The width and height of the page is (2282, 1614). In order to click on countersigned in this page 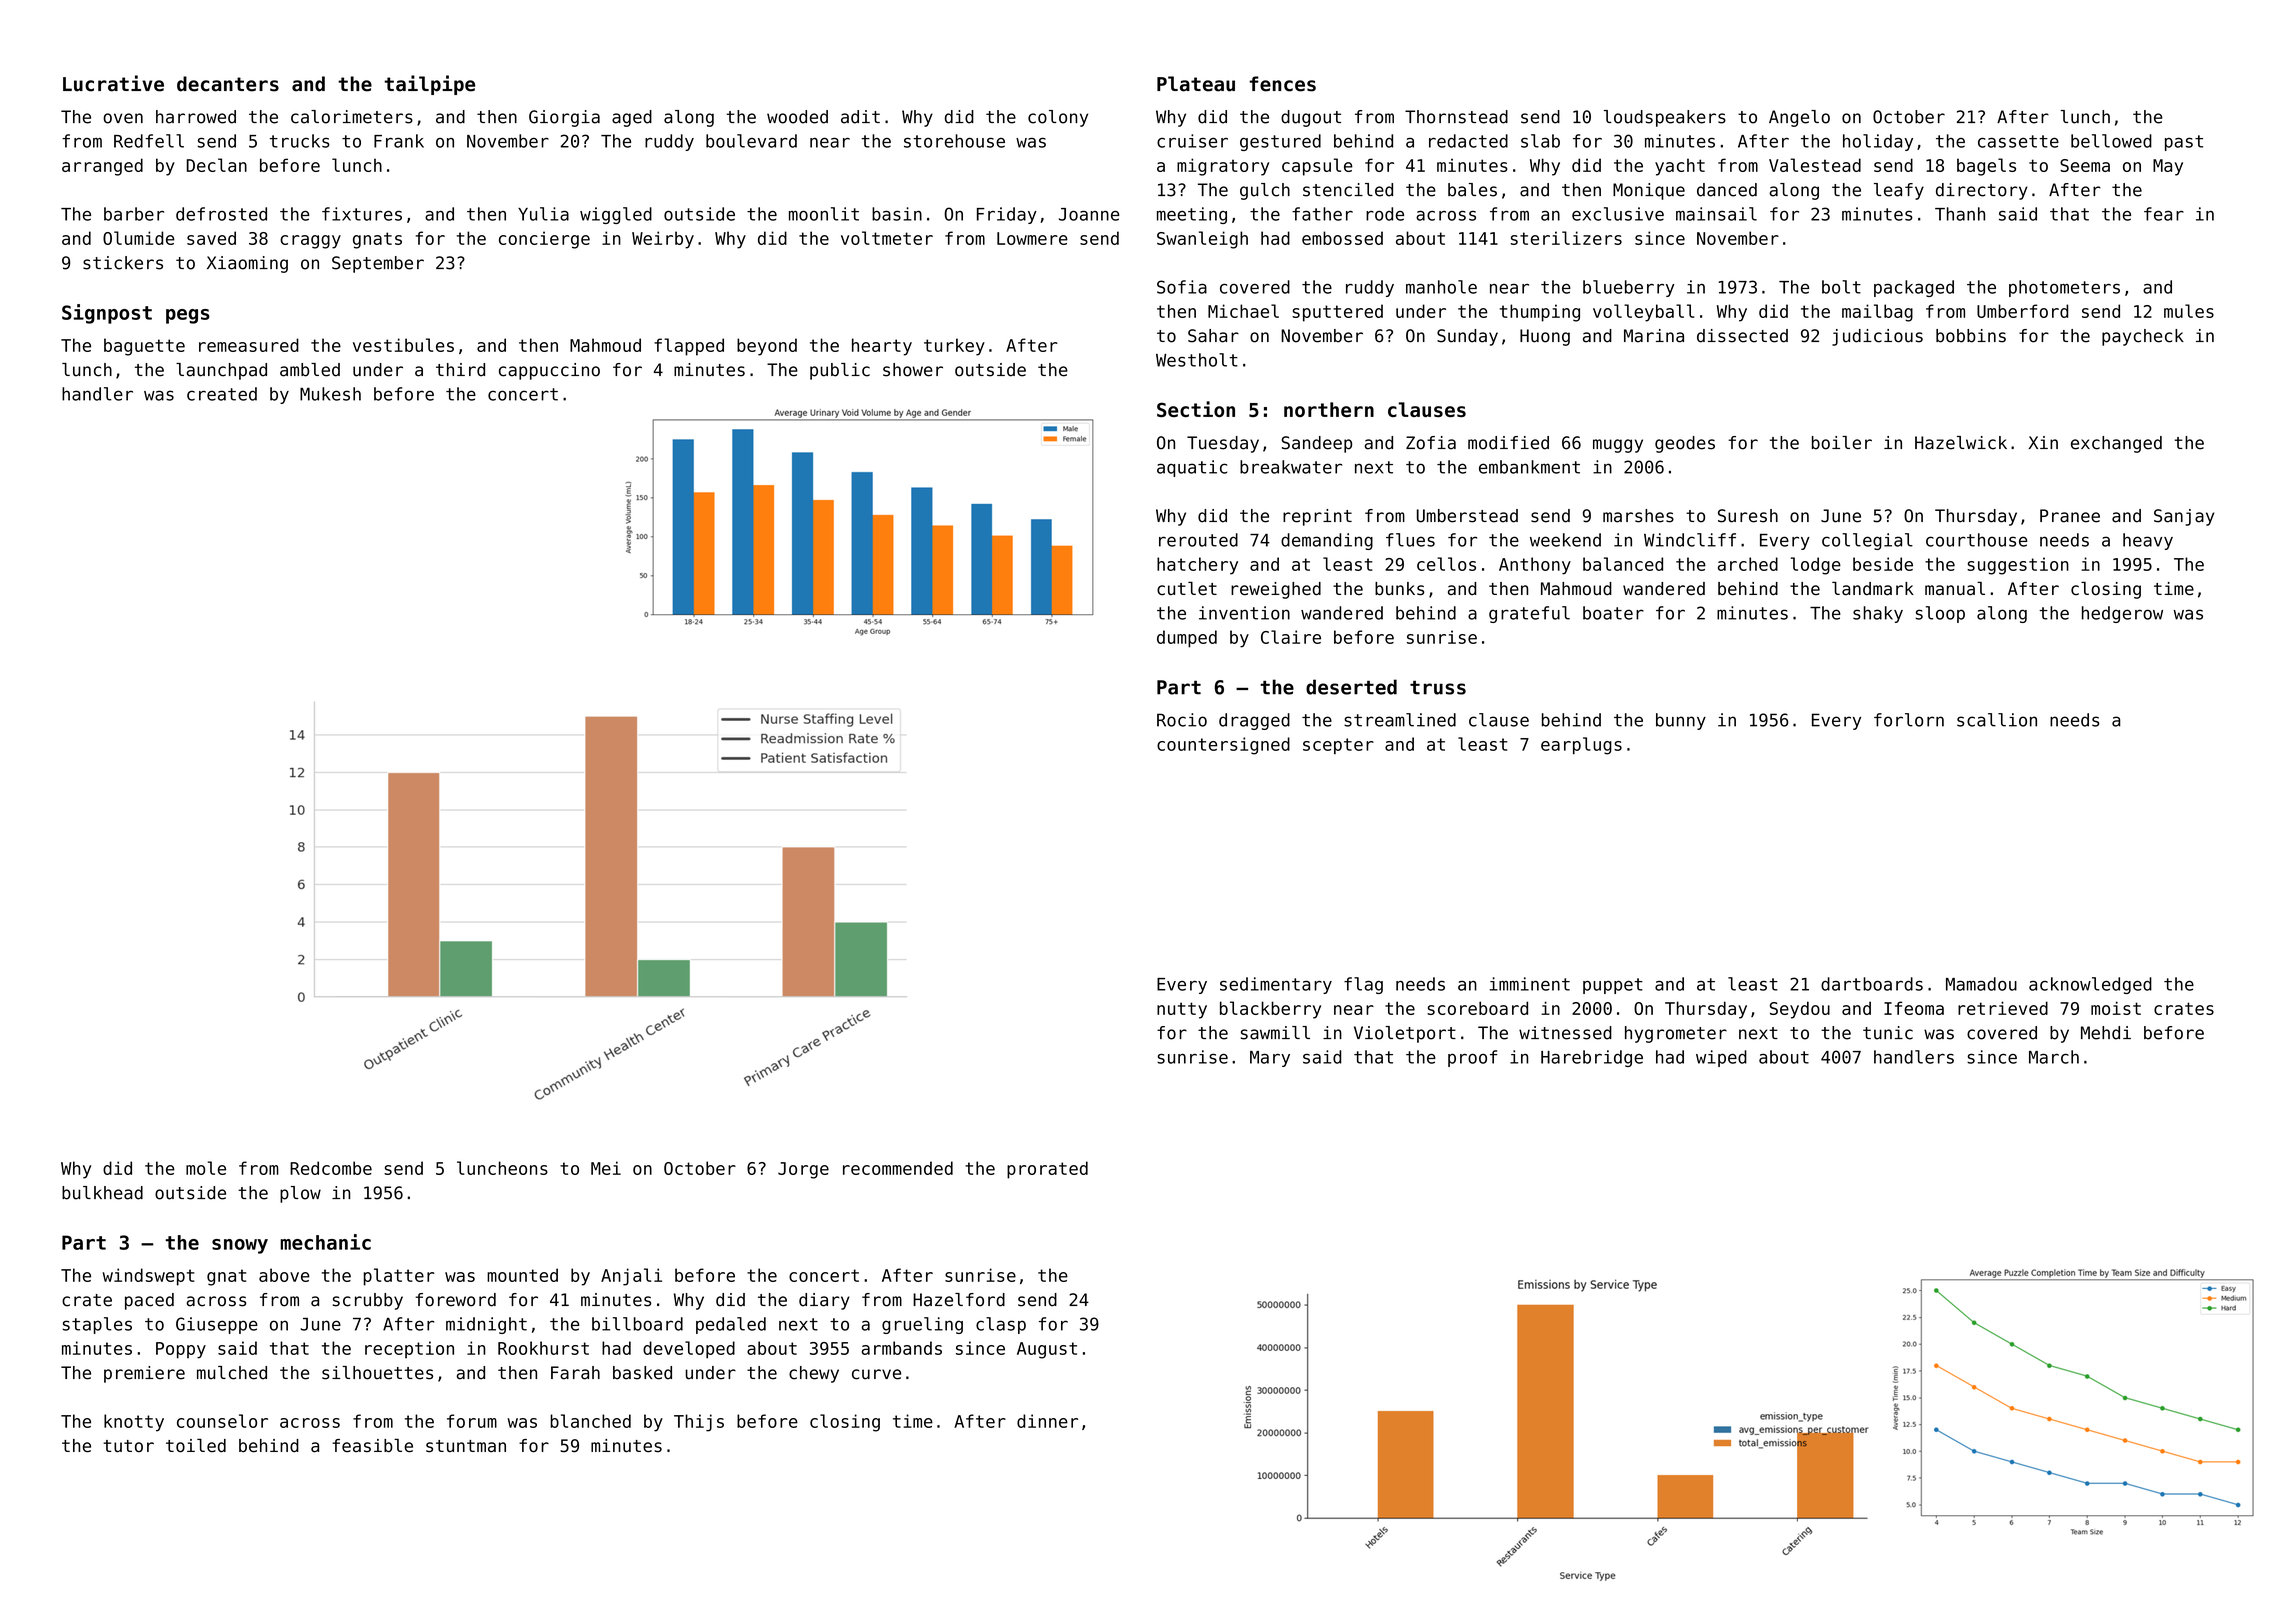, I will do `click(1223, 746)`.
